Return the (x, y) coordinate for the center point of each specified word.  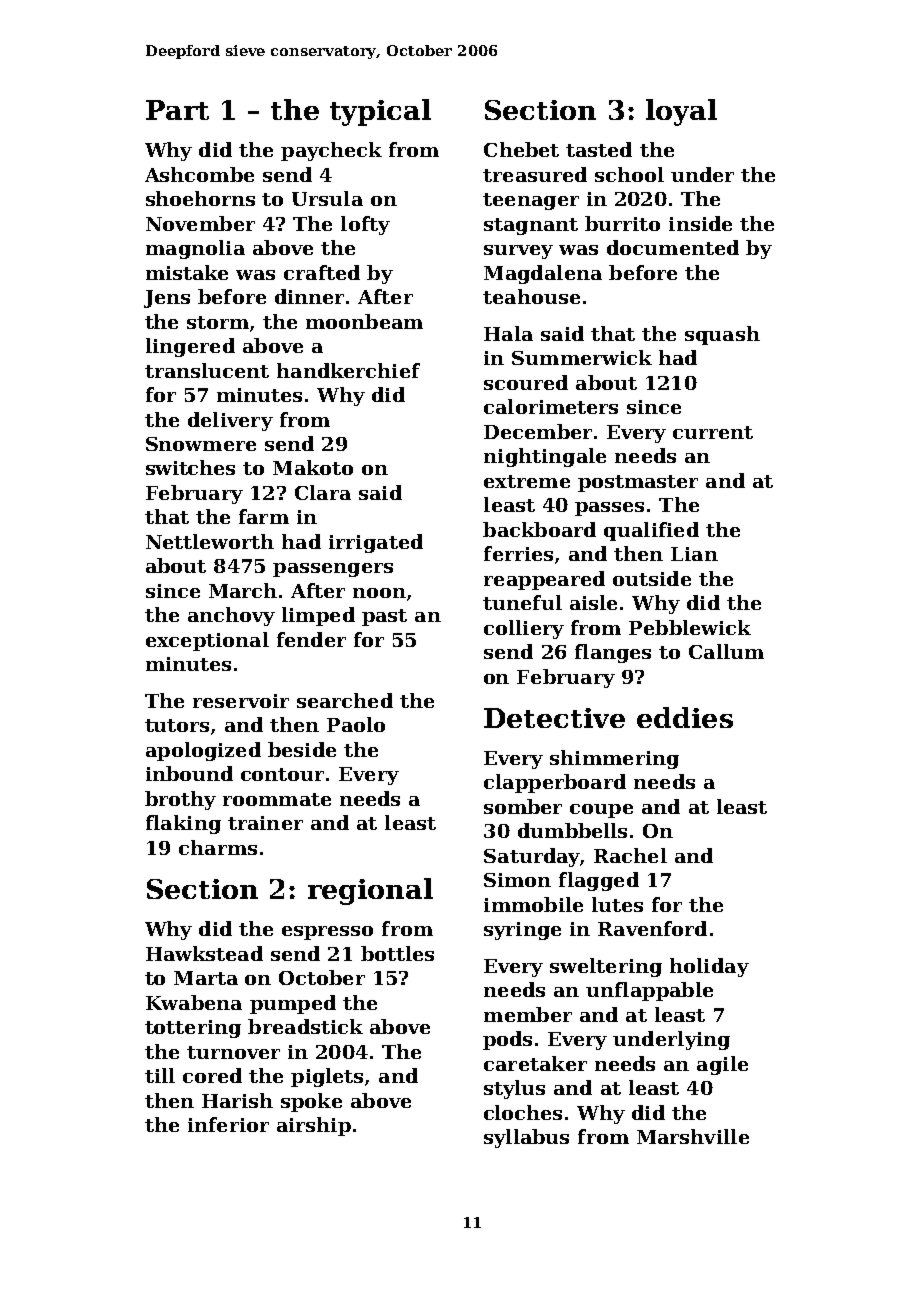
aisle (593, 602)
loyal (681, 112)
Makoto (313, 467)
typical (380, 112)
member (528, 1014)
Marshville (693, 1136)
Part (177, 110)
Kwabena (194, 1002)
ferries (518, 553)
